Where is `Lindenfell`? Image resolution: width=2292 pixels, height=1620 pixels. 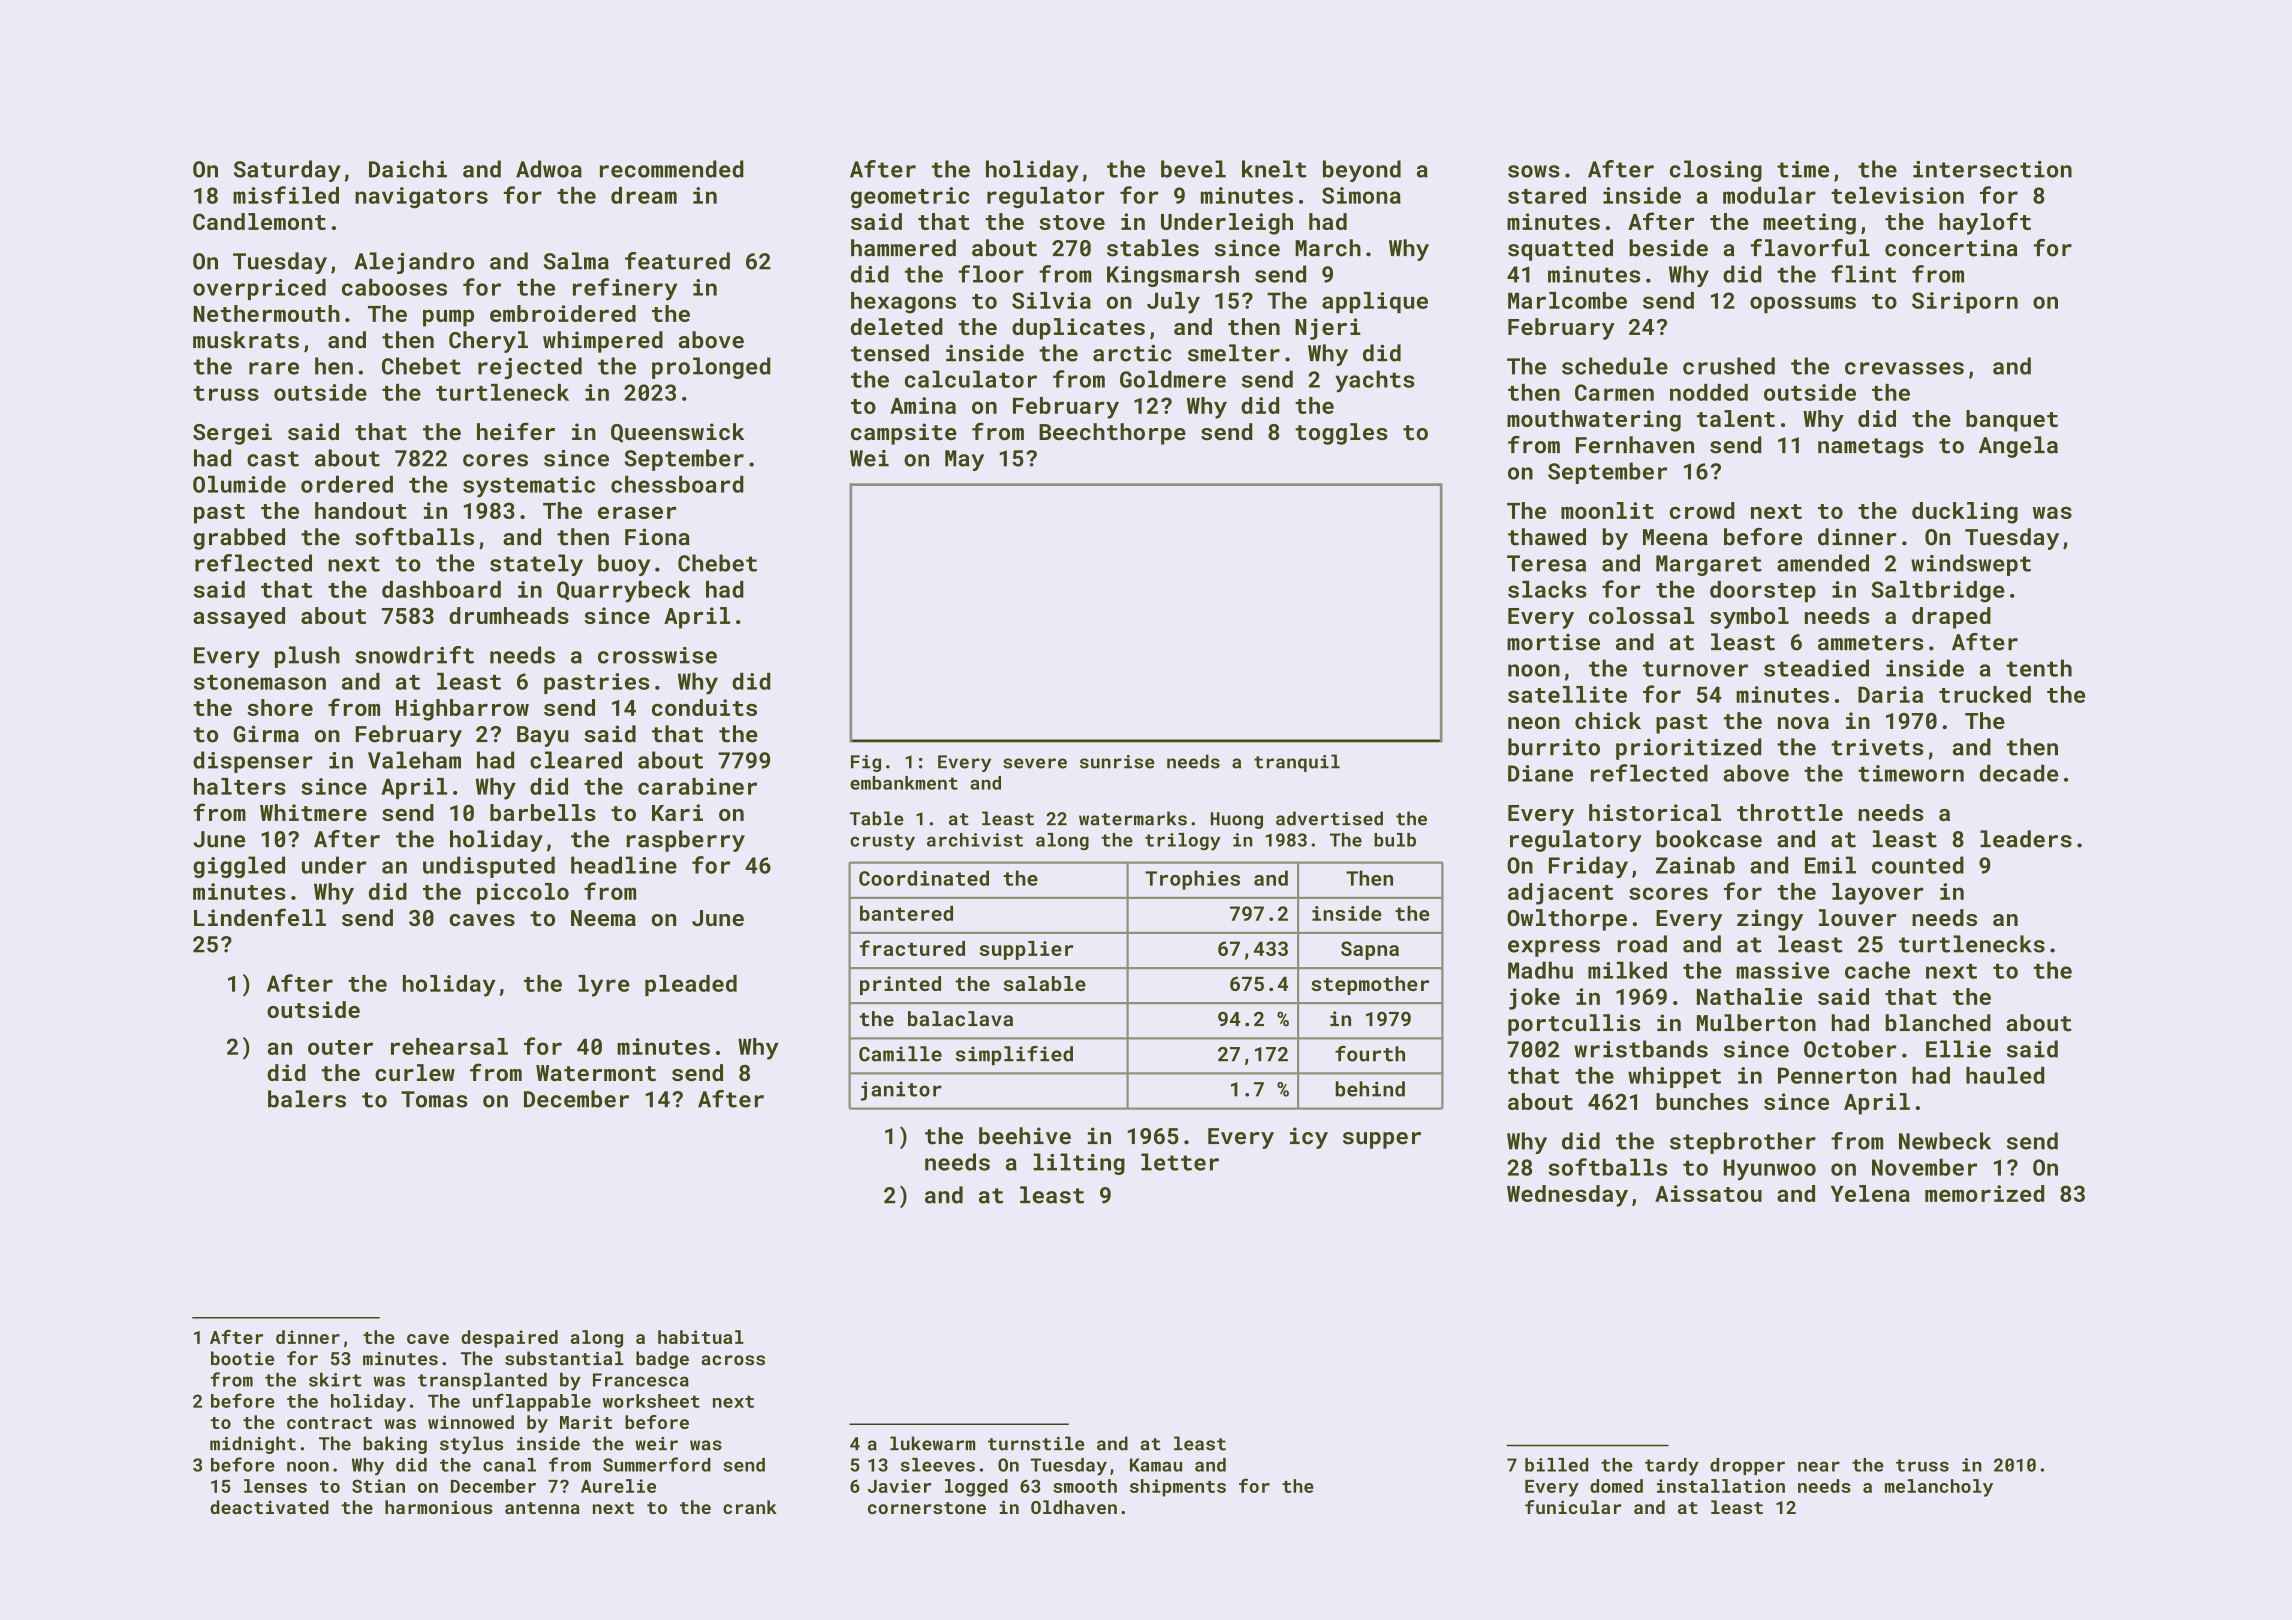
Lindenfell is located at coordinates (260, 917).
